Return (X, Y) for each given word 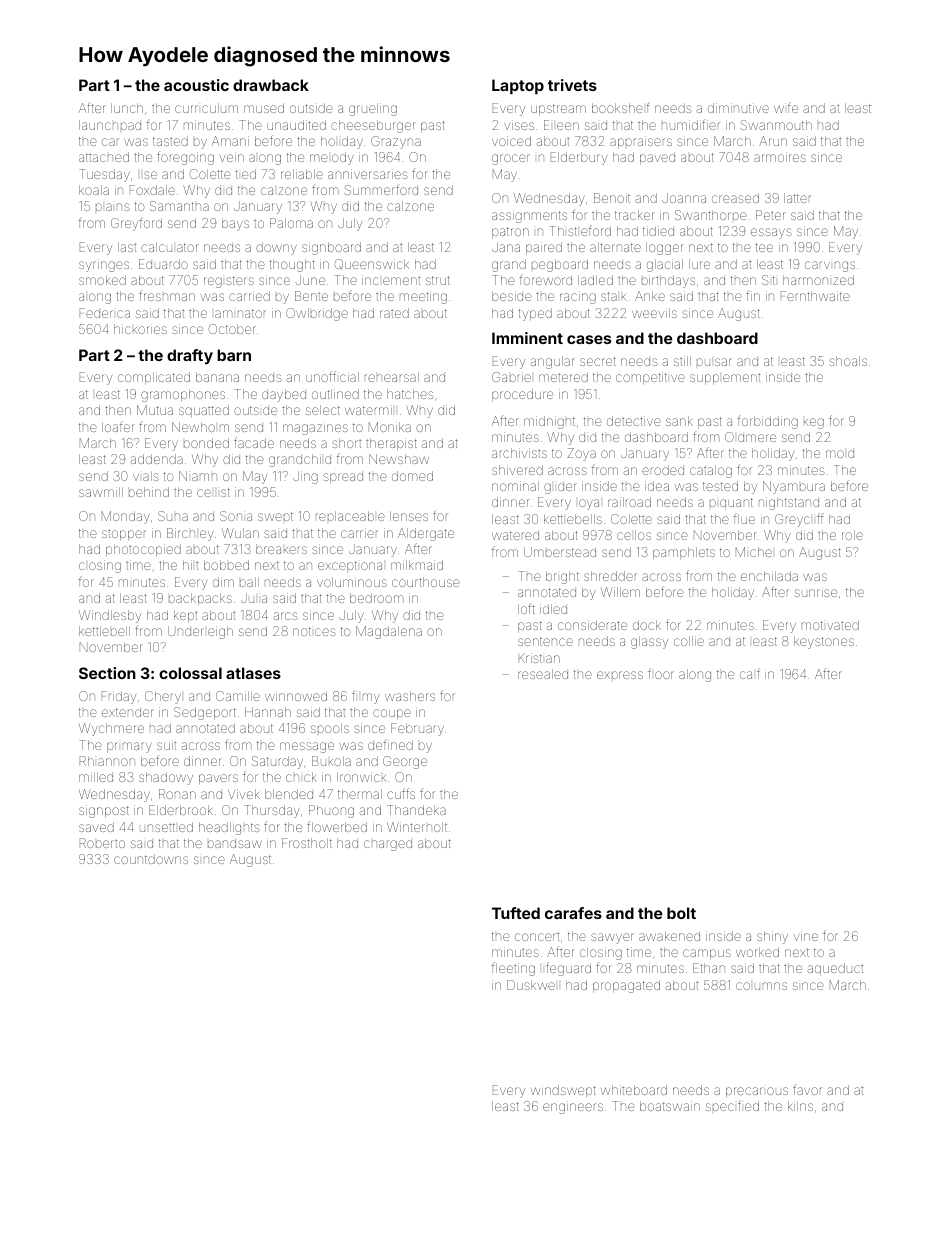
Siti (768, 280)
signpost (104, 811)
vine (806, 936)
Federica (105, 313)
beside (512, 296)
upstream (558, 109)
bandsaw (235, 844)
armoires (780, 157)
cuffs (401, 793)
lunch (127, 108)
